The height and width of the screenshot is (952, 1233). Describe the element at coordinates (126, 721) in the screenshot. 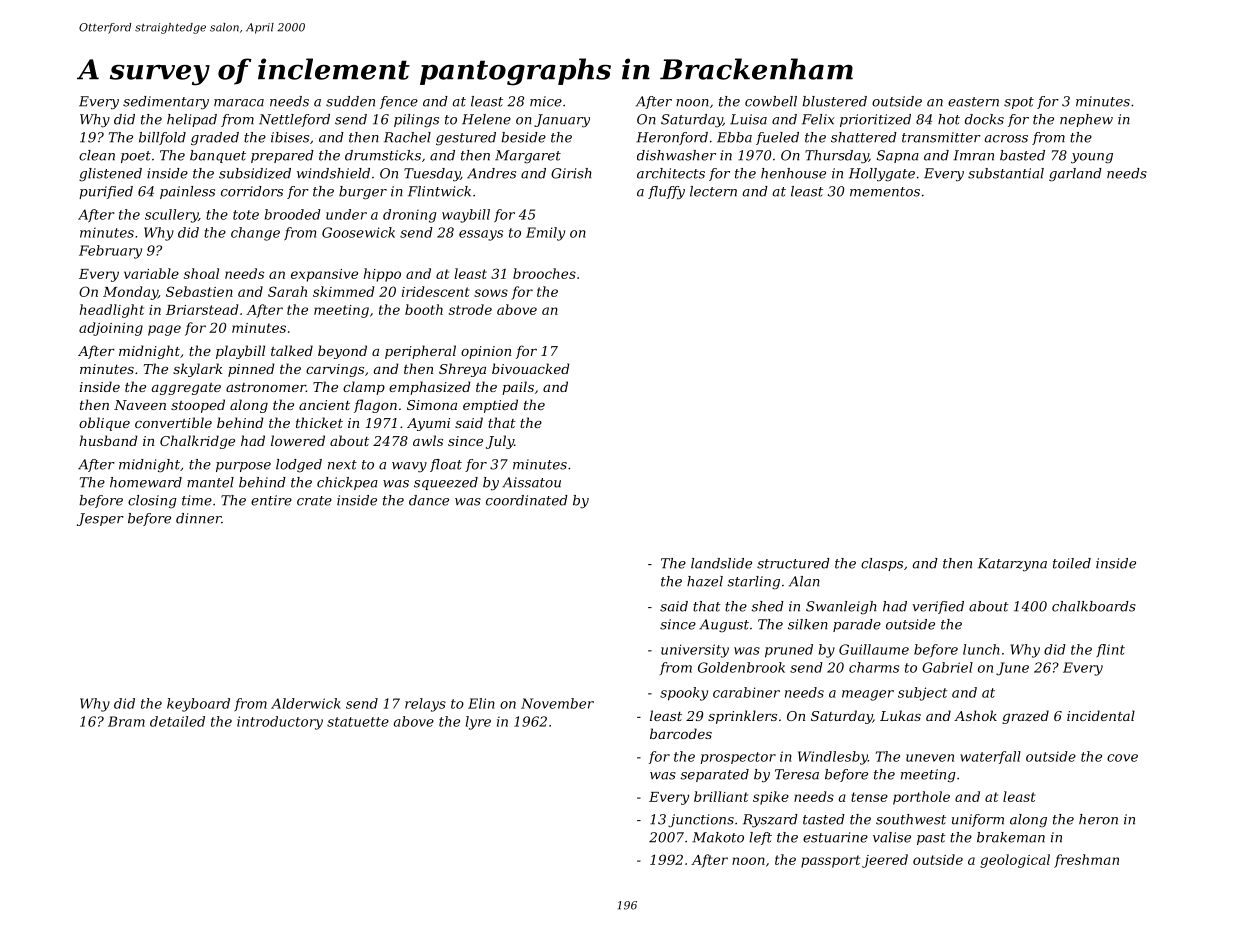

I see `Bram` at that location.
